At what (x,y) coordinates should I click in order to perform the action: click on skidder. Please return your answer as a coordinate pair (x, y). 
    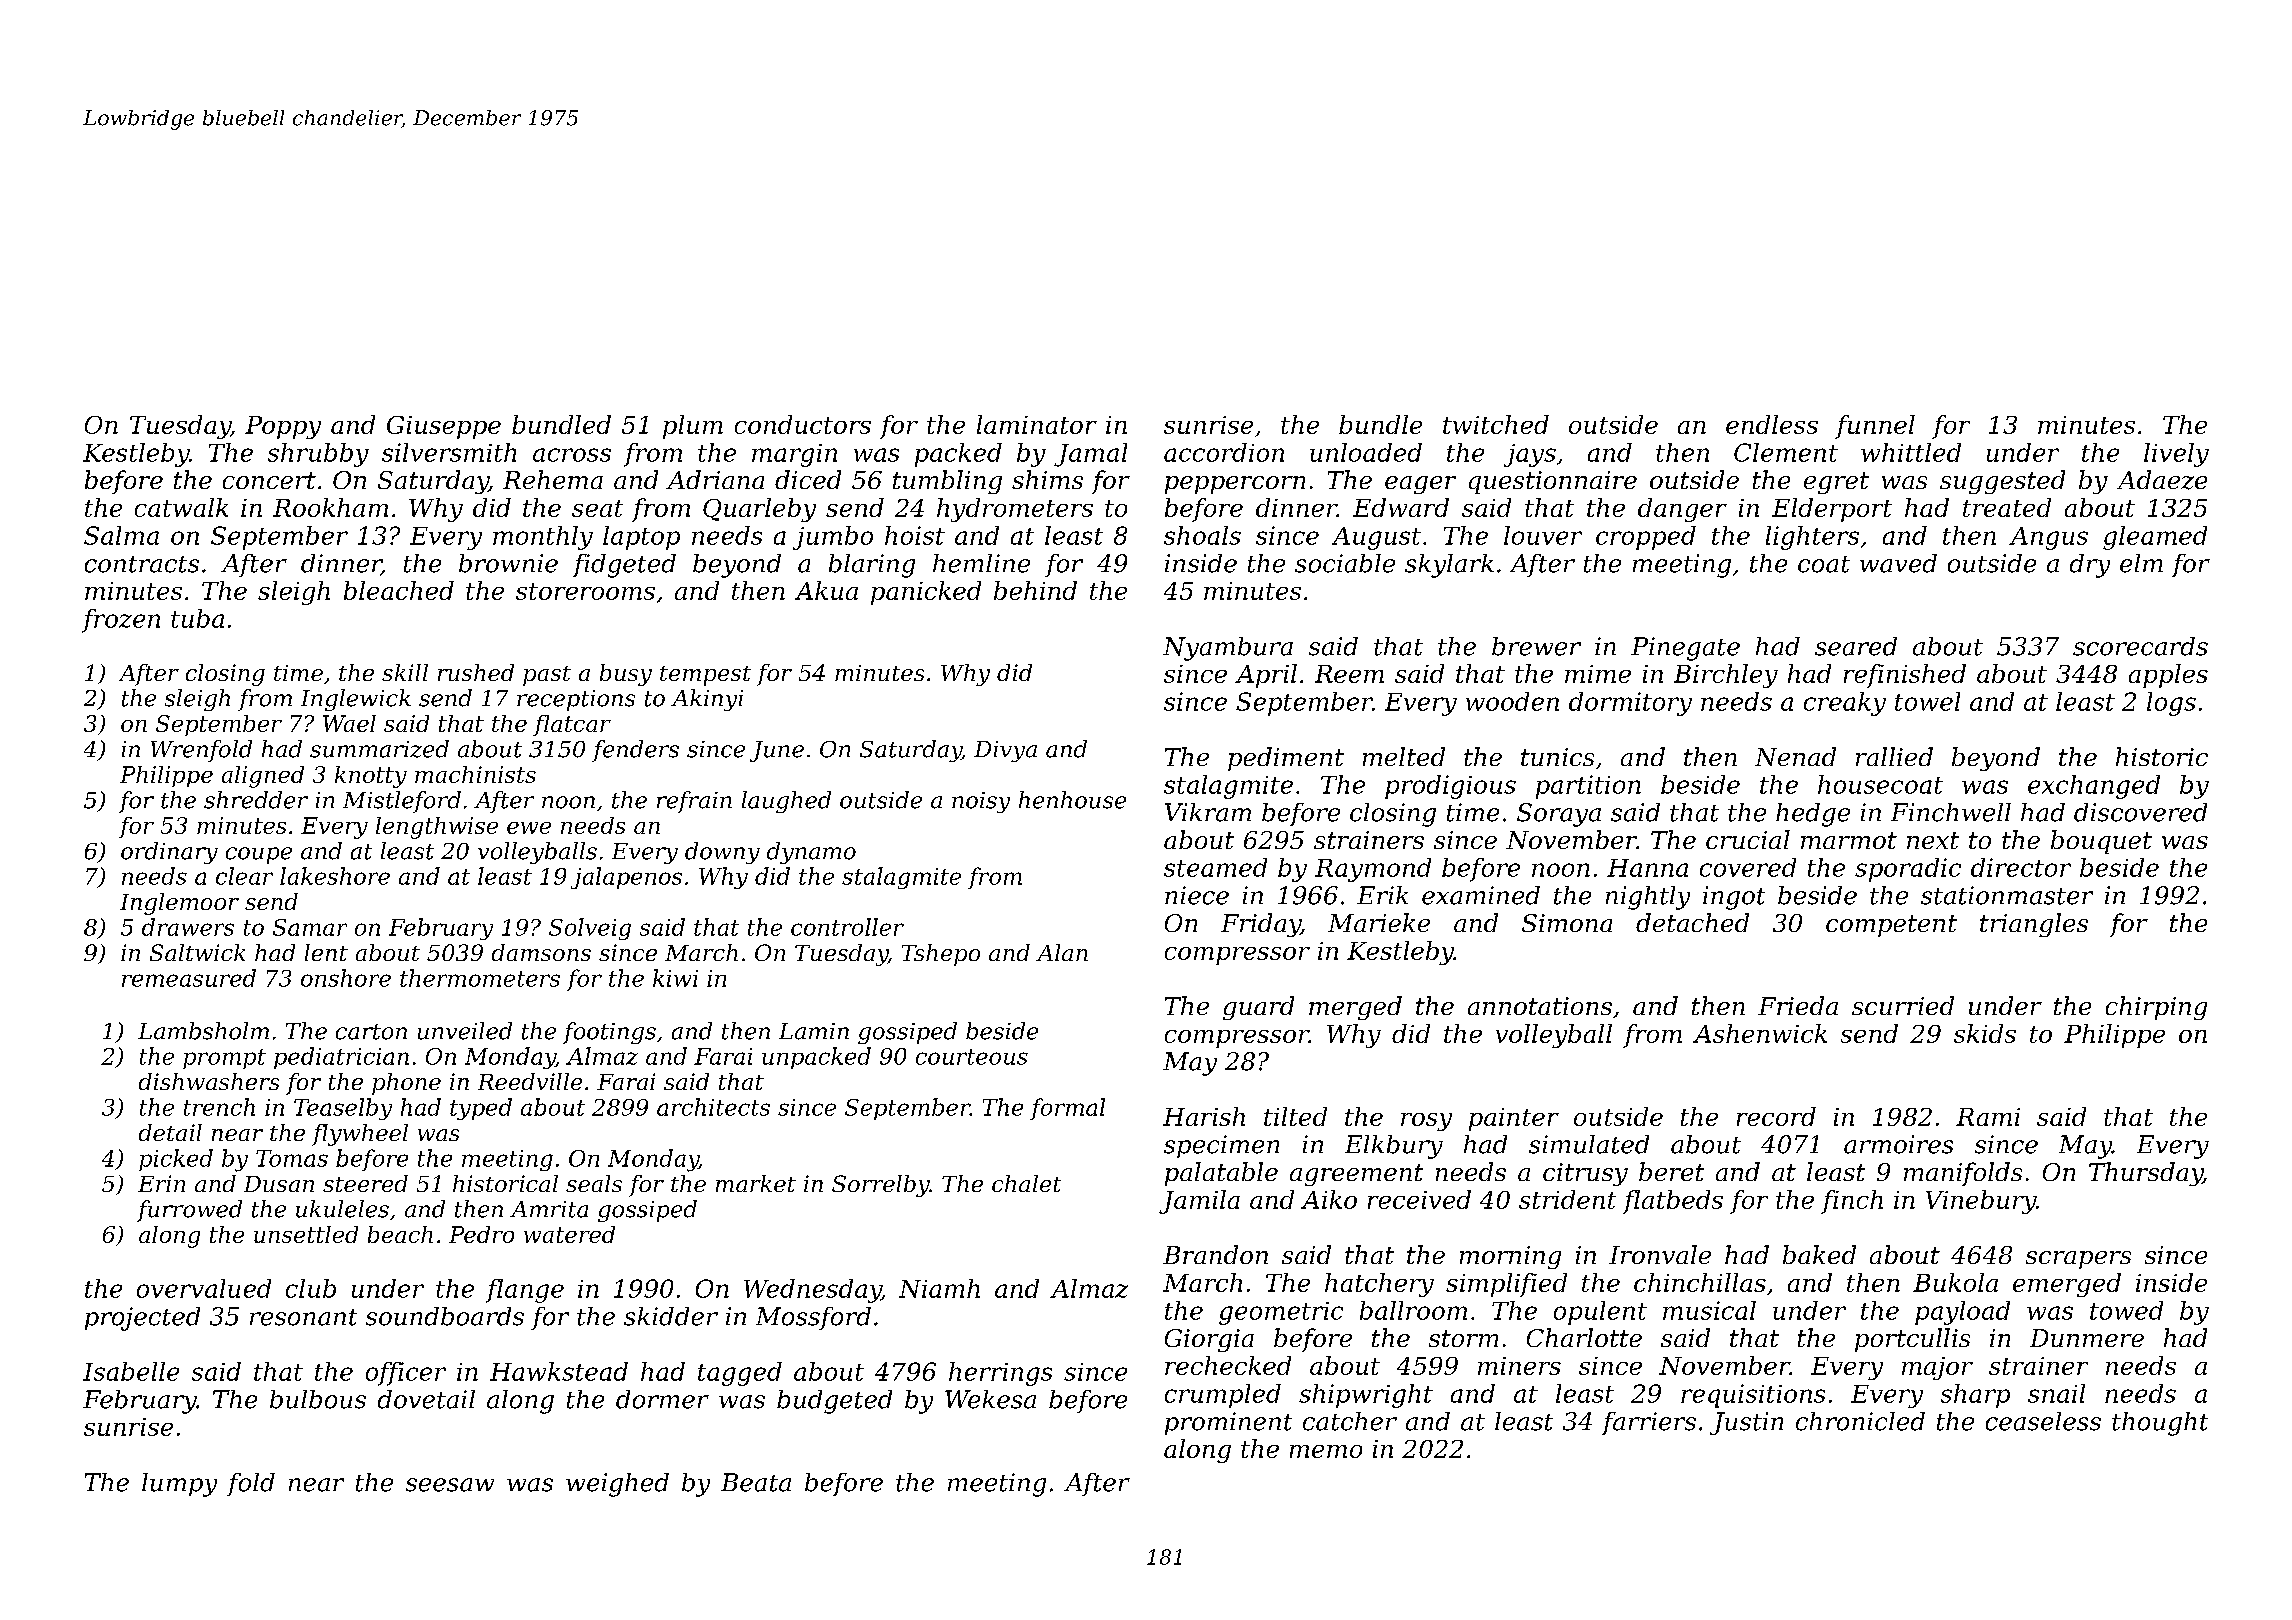
    Looking at the image, I should click on (671, 1316).
